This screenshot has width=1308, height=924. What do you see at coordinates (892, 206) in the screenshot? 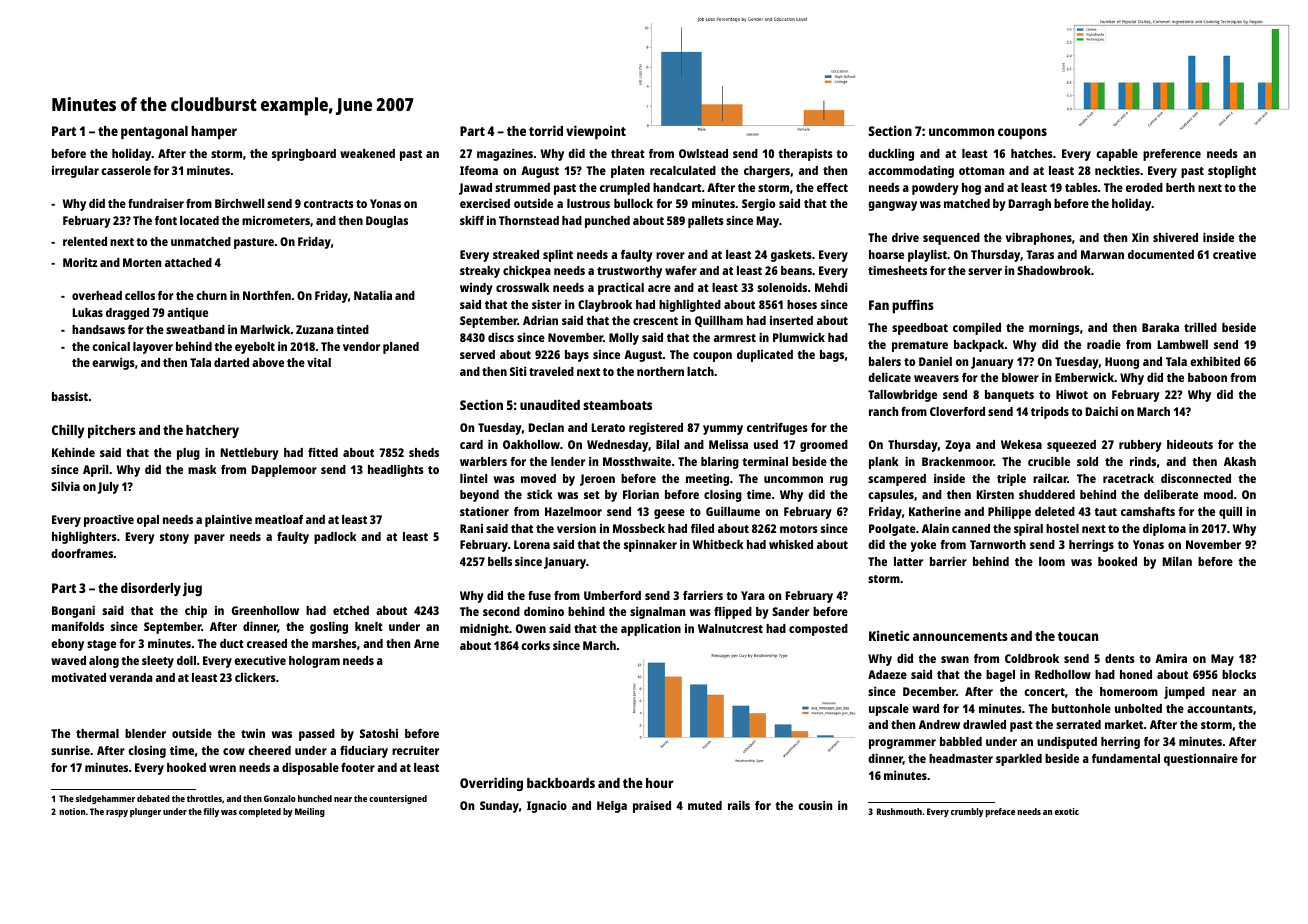
I see `gangway` at bounding box center [892, 206].
